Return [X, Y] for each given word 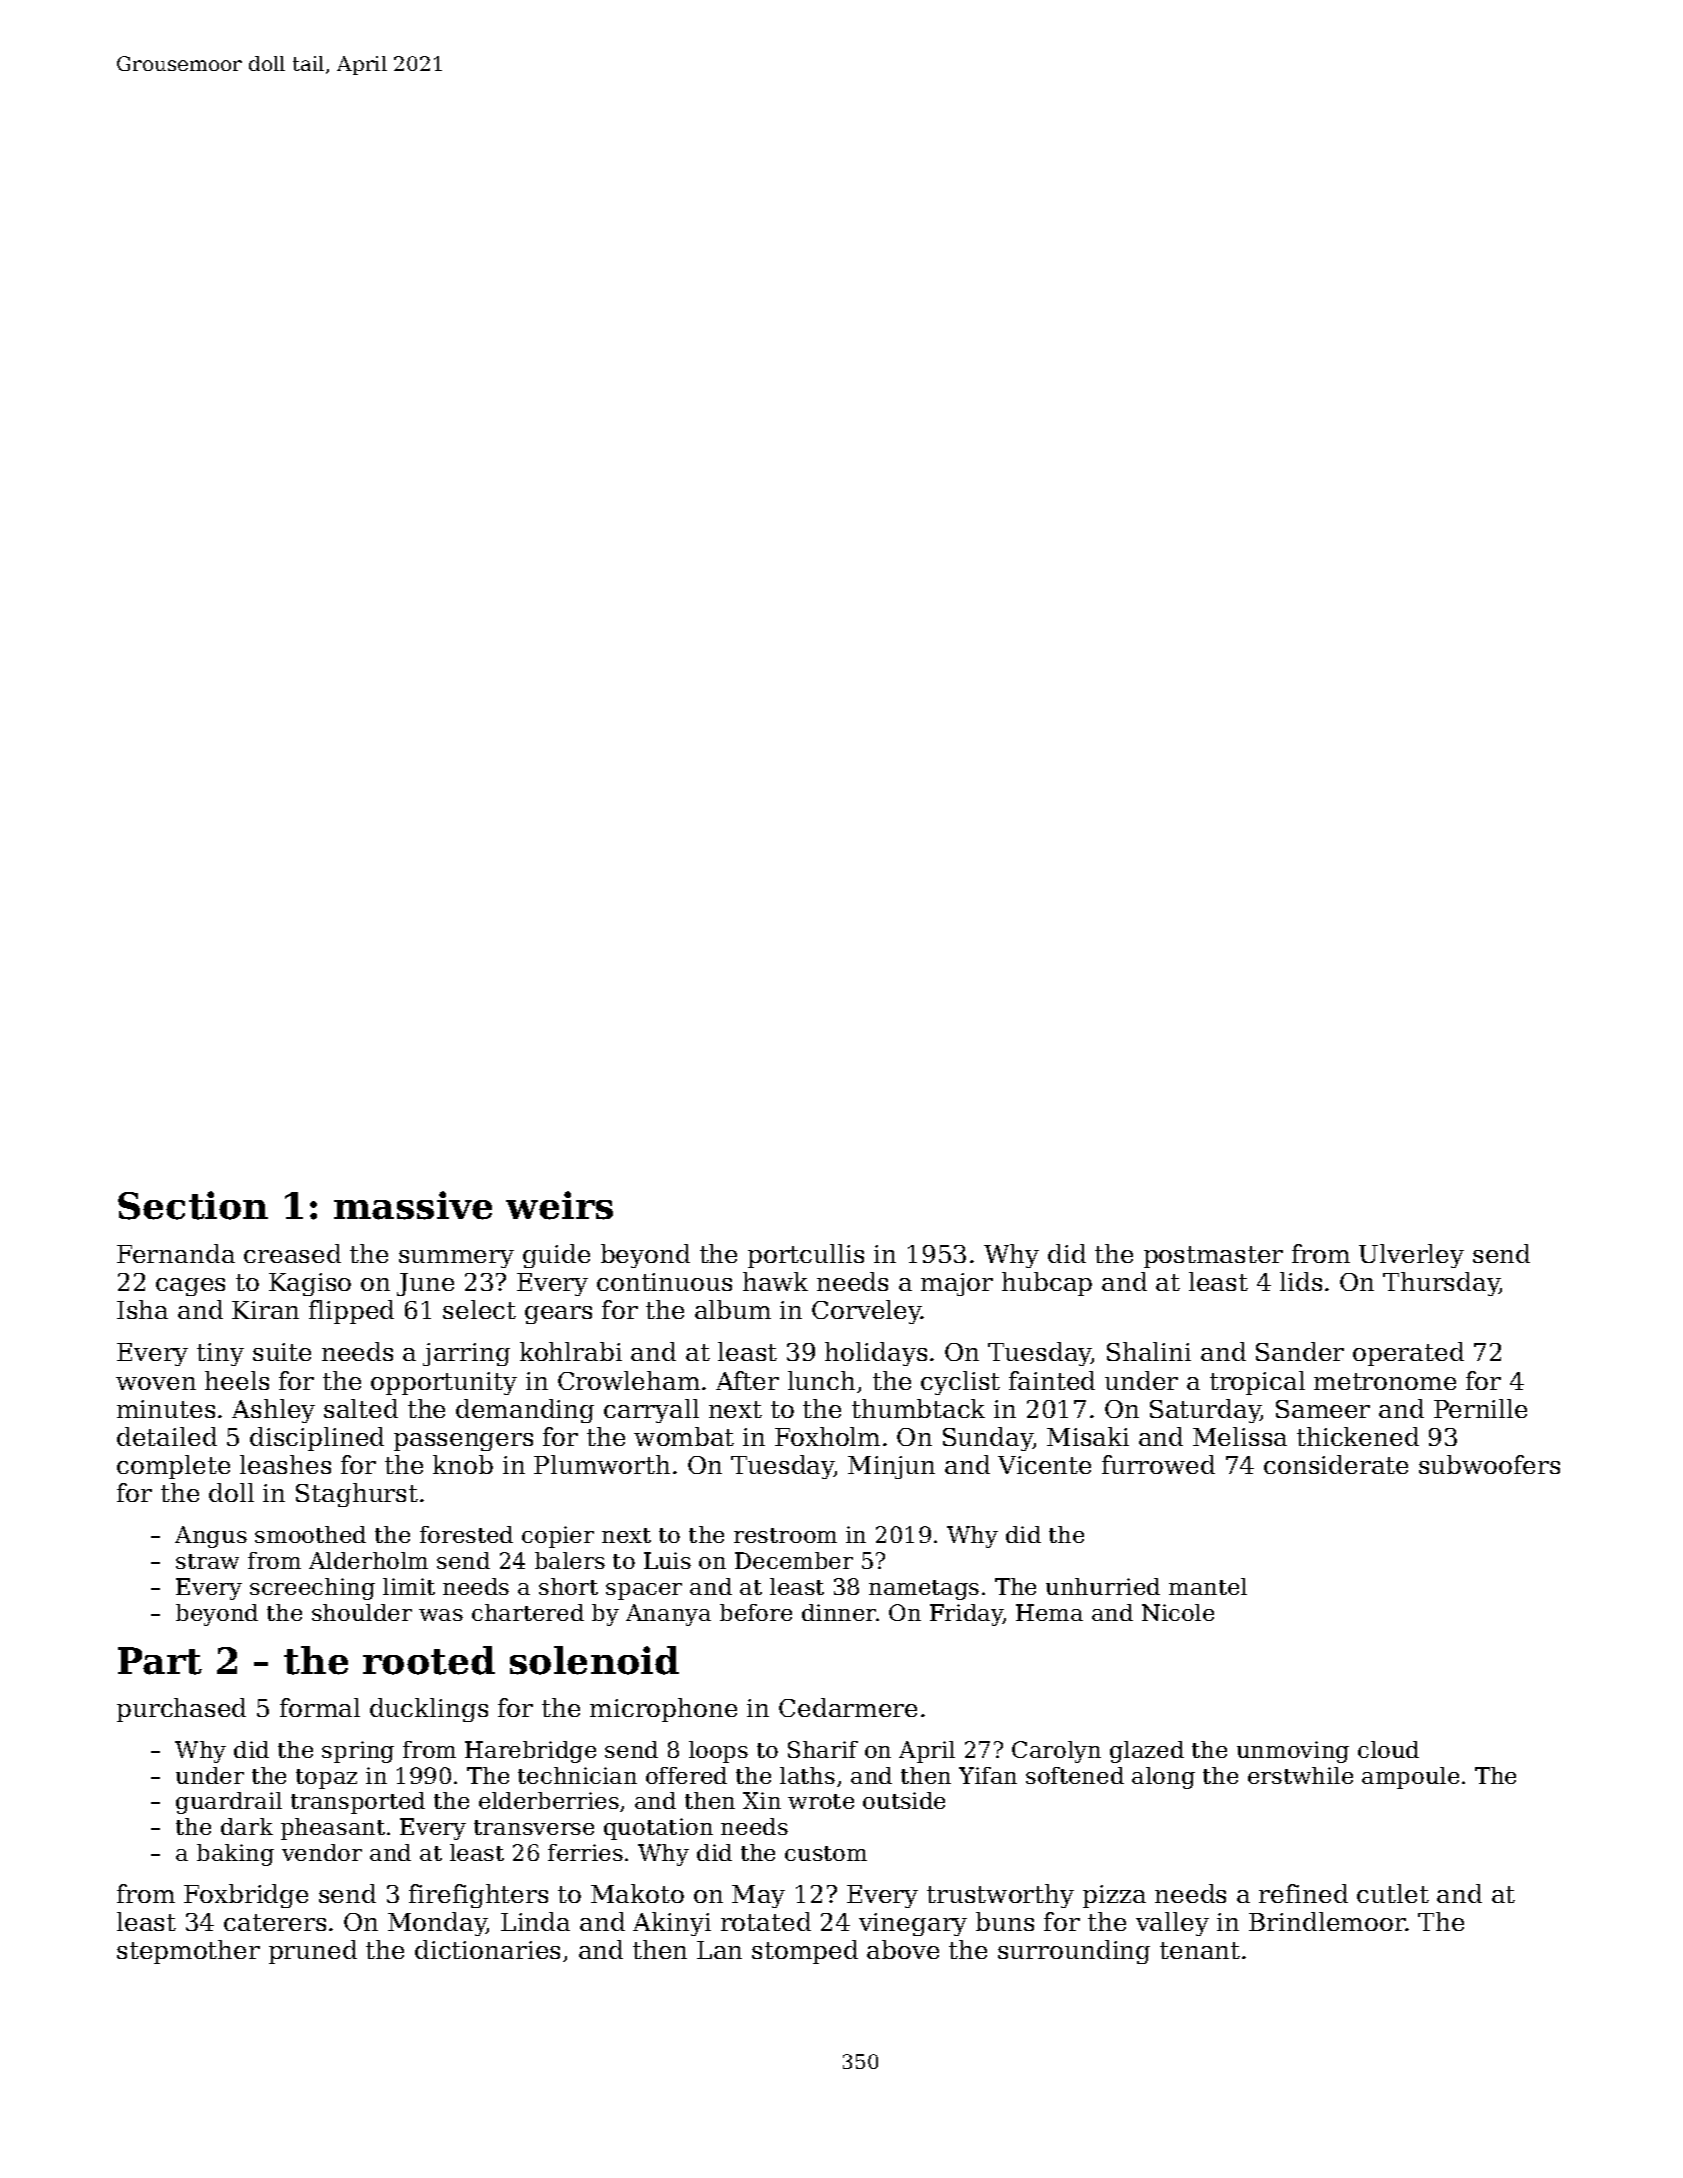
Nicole [1178, 1612]
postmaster [1213, 1257]
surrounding [1074, 1952]
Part [160, 1661]
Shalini [1149, 1351]
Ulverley [1411, 1256]
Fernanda [176, 1253]
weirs [559, 1205]
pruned [313, 1952]
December [794, 1560]
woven [156, 1383]
